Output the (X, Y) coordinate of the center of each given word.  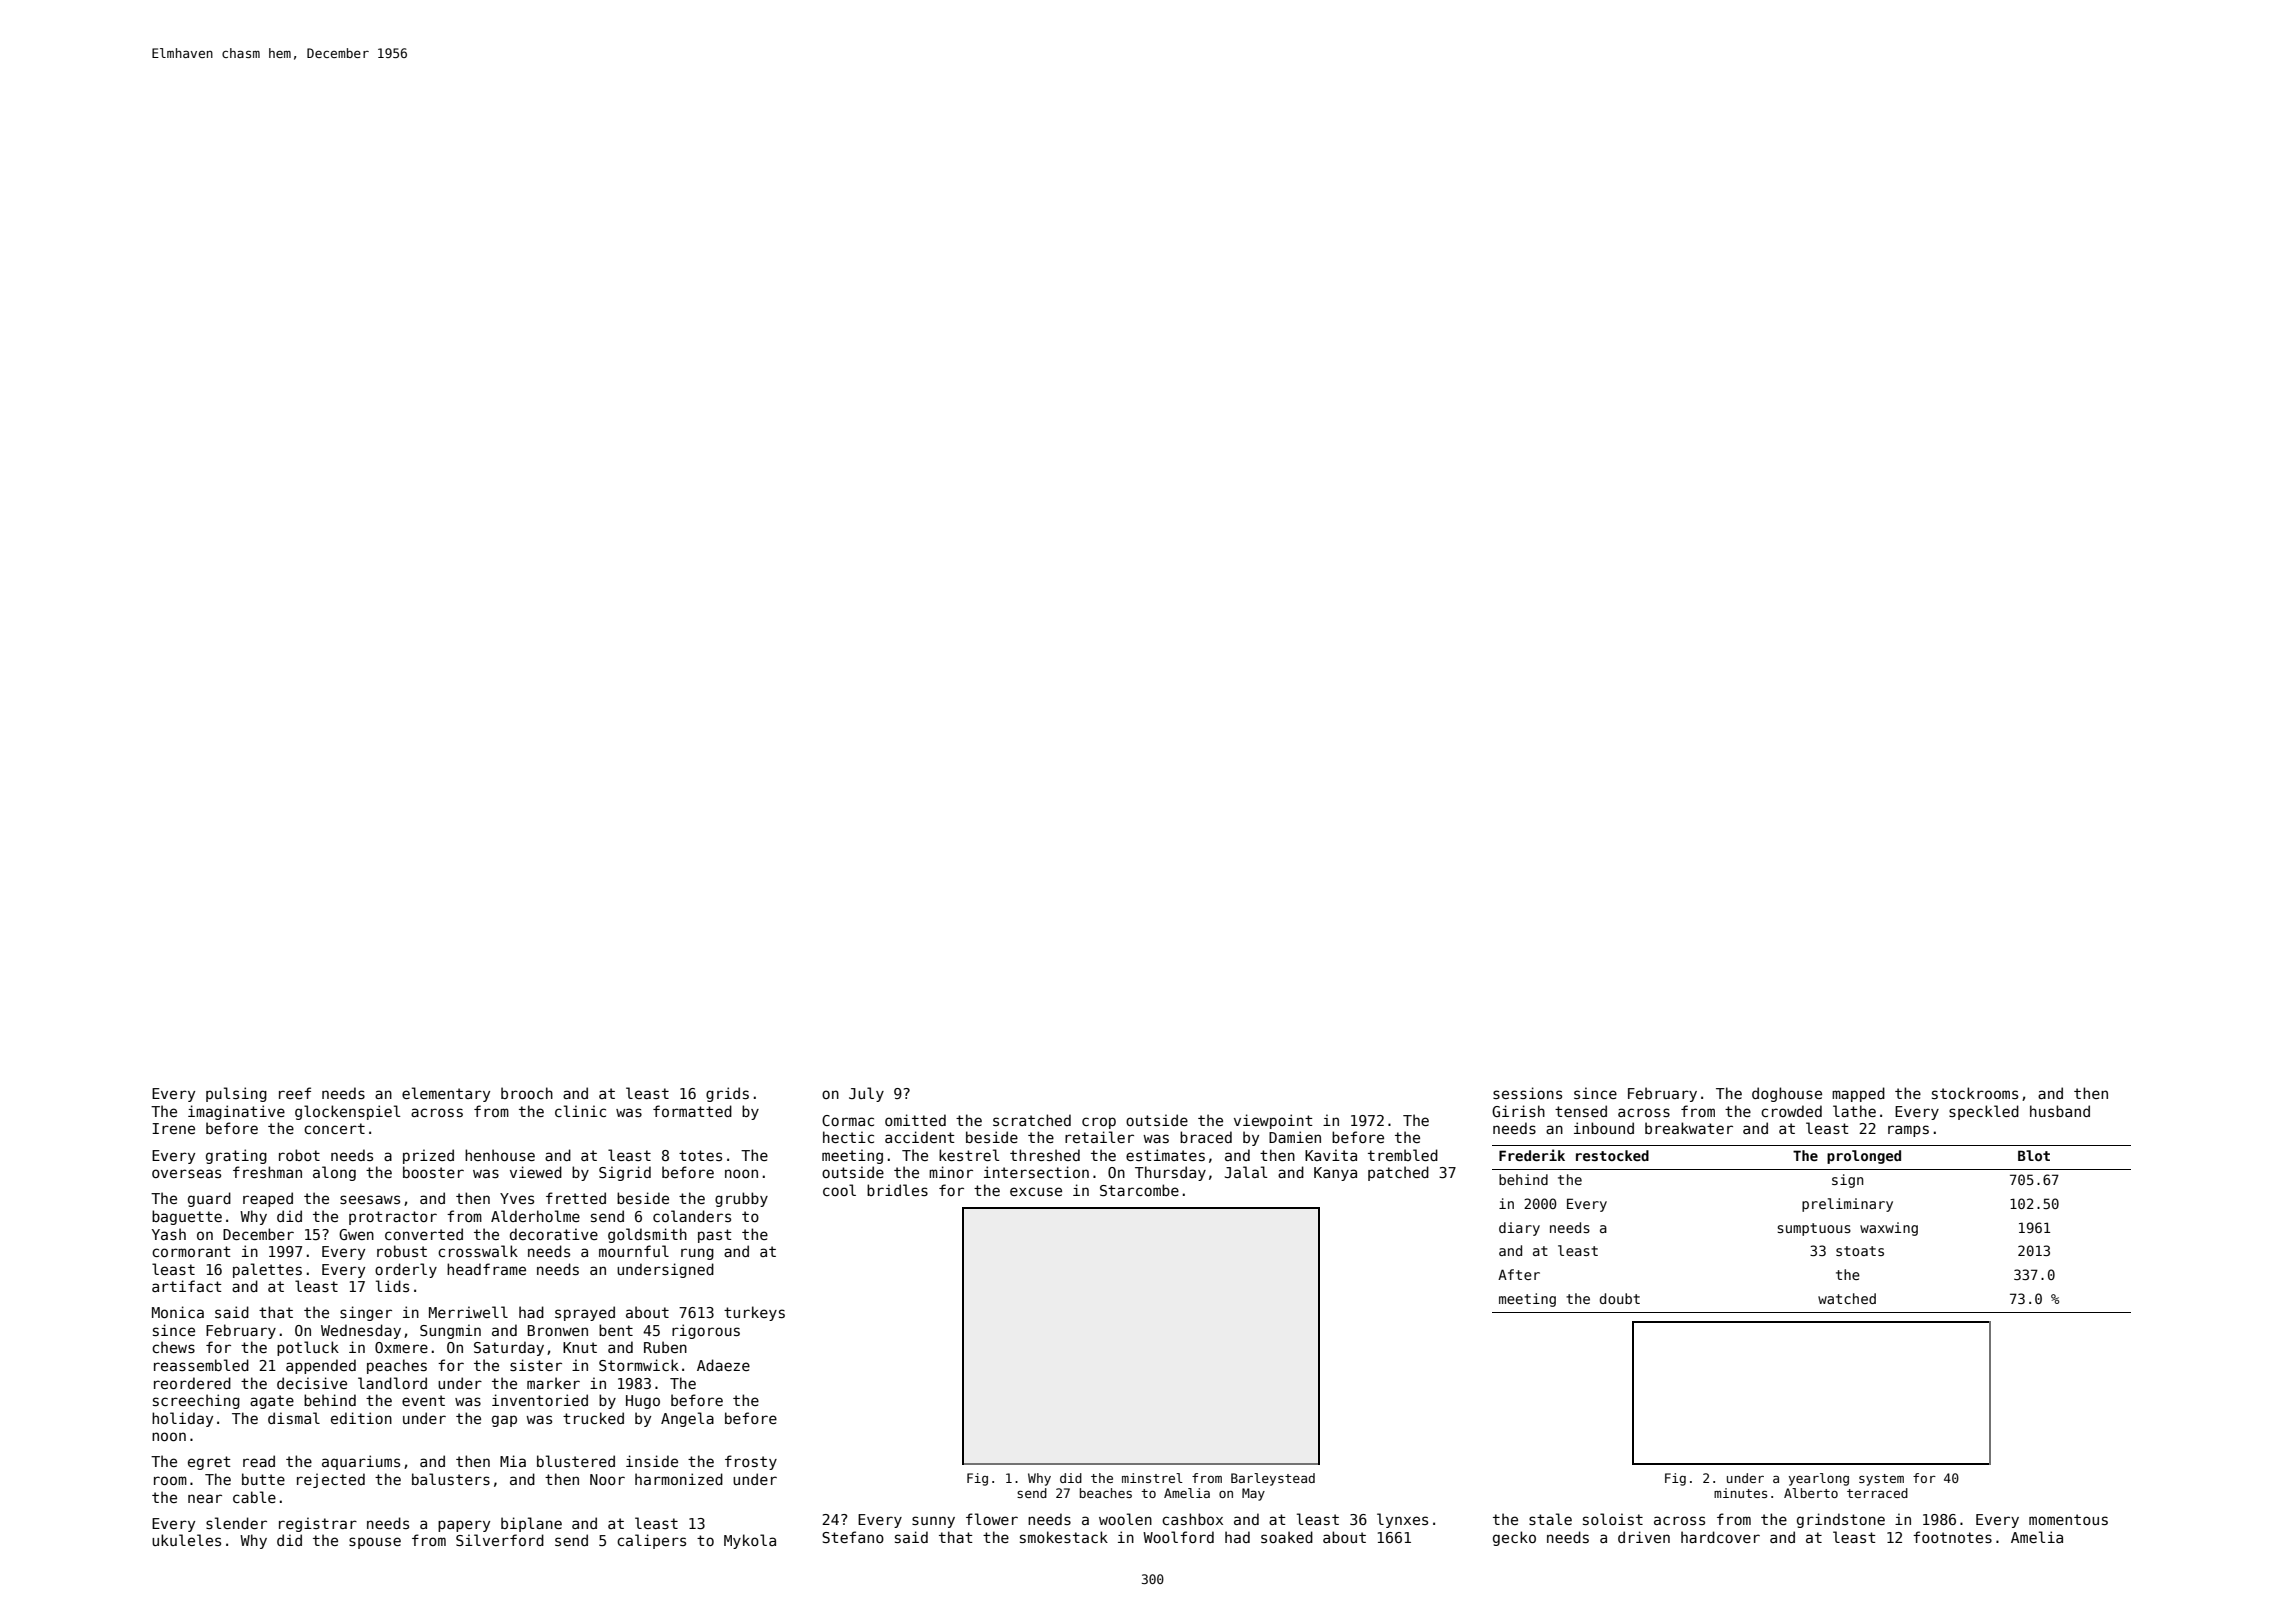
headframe (486, 1269)
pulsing (236, 1094)
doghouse (1787, 1094)
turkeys (754, 1313)
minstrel (1152, 1478)
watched (1847, 1298)
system (1881, 1480)
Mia (513, 1461)
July (866, 1094)
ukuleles (186, 1540)
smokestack (1064, 1537)
